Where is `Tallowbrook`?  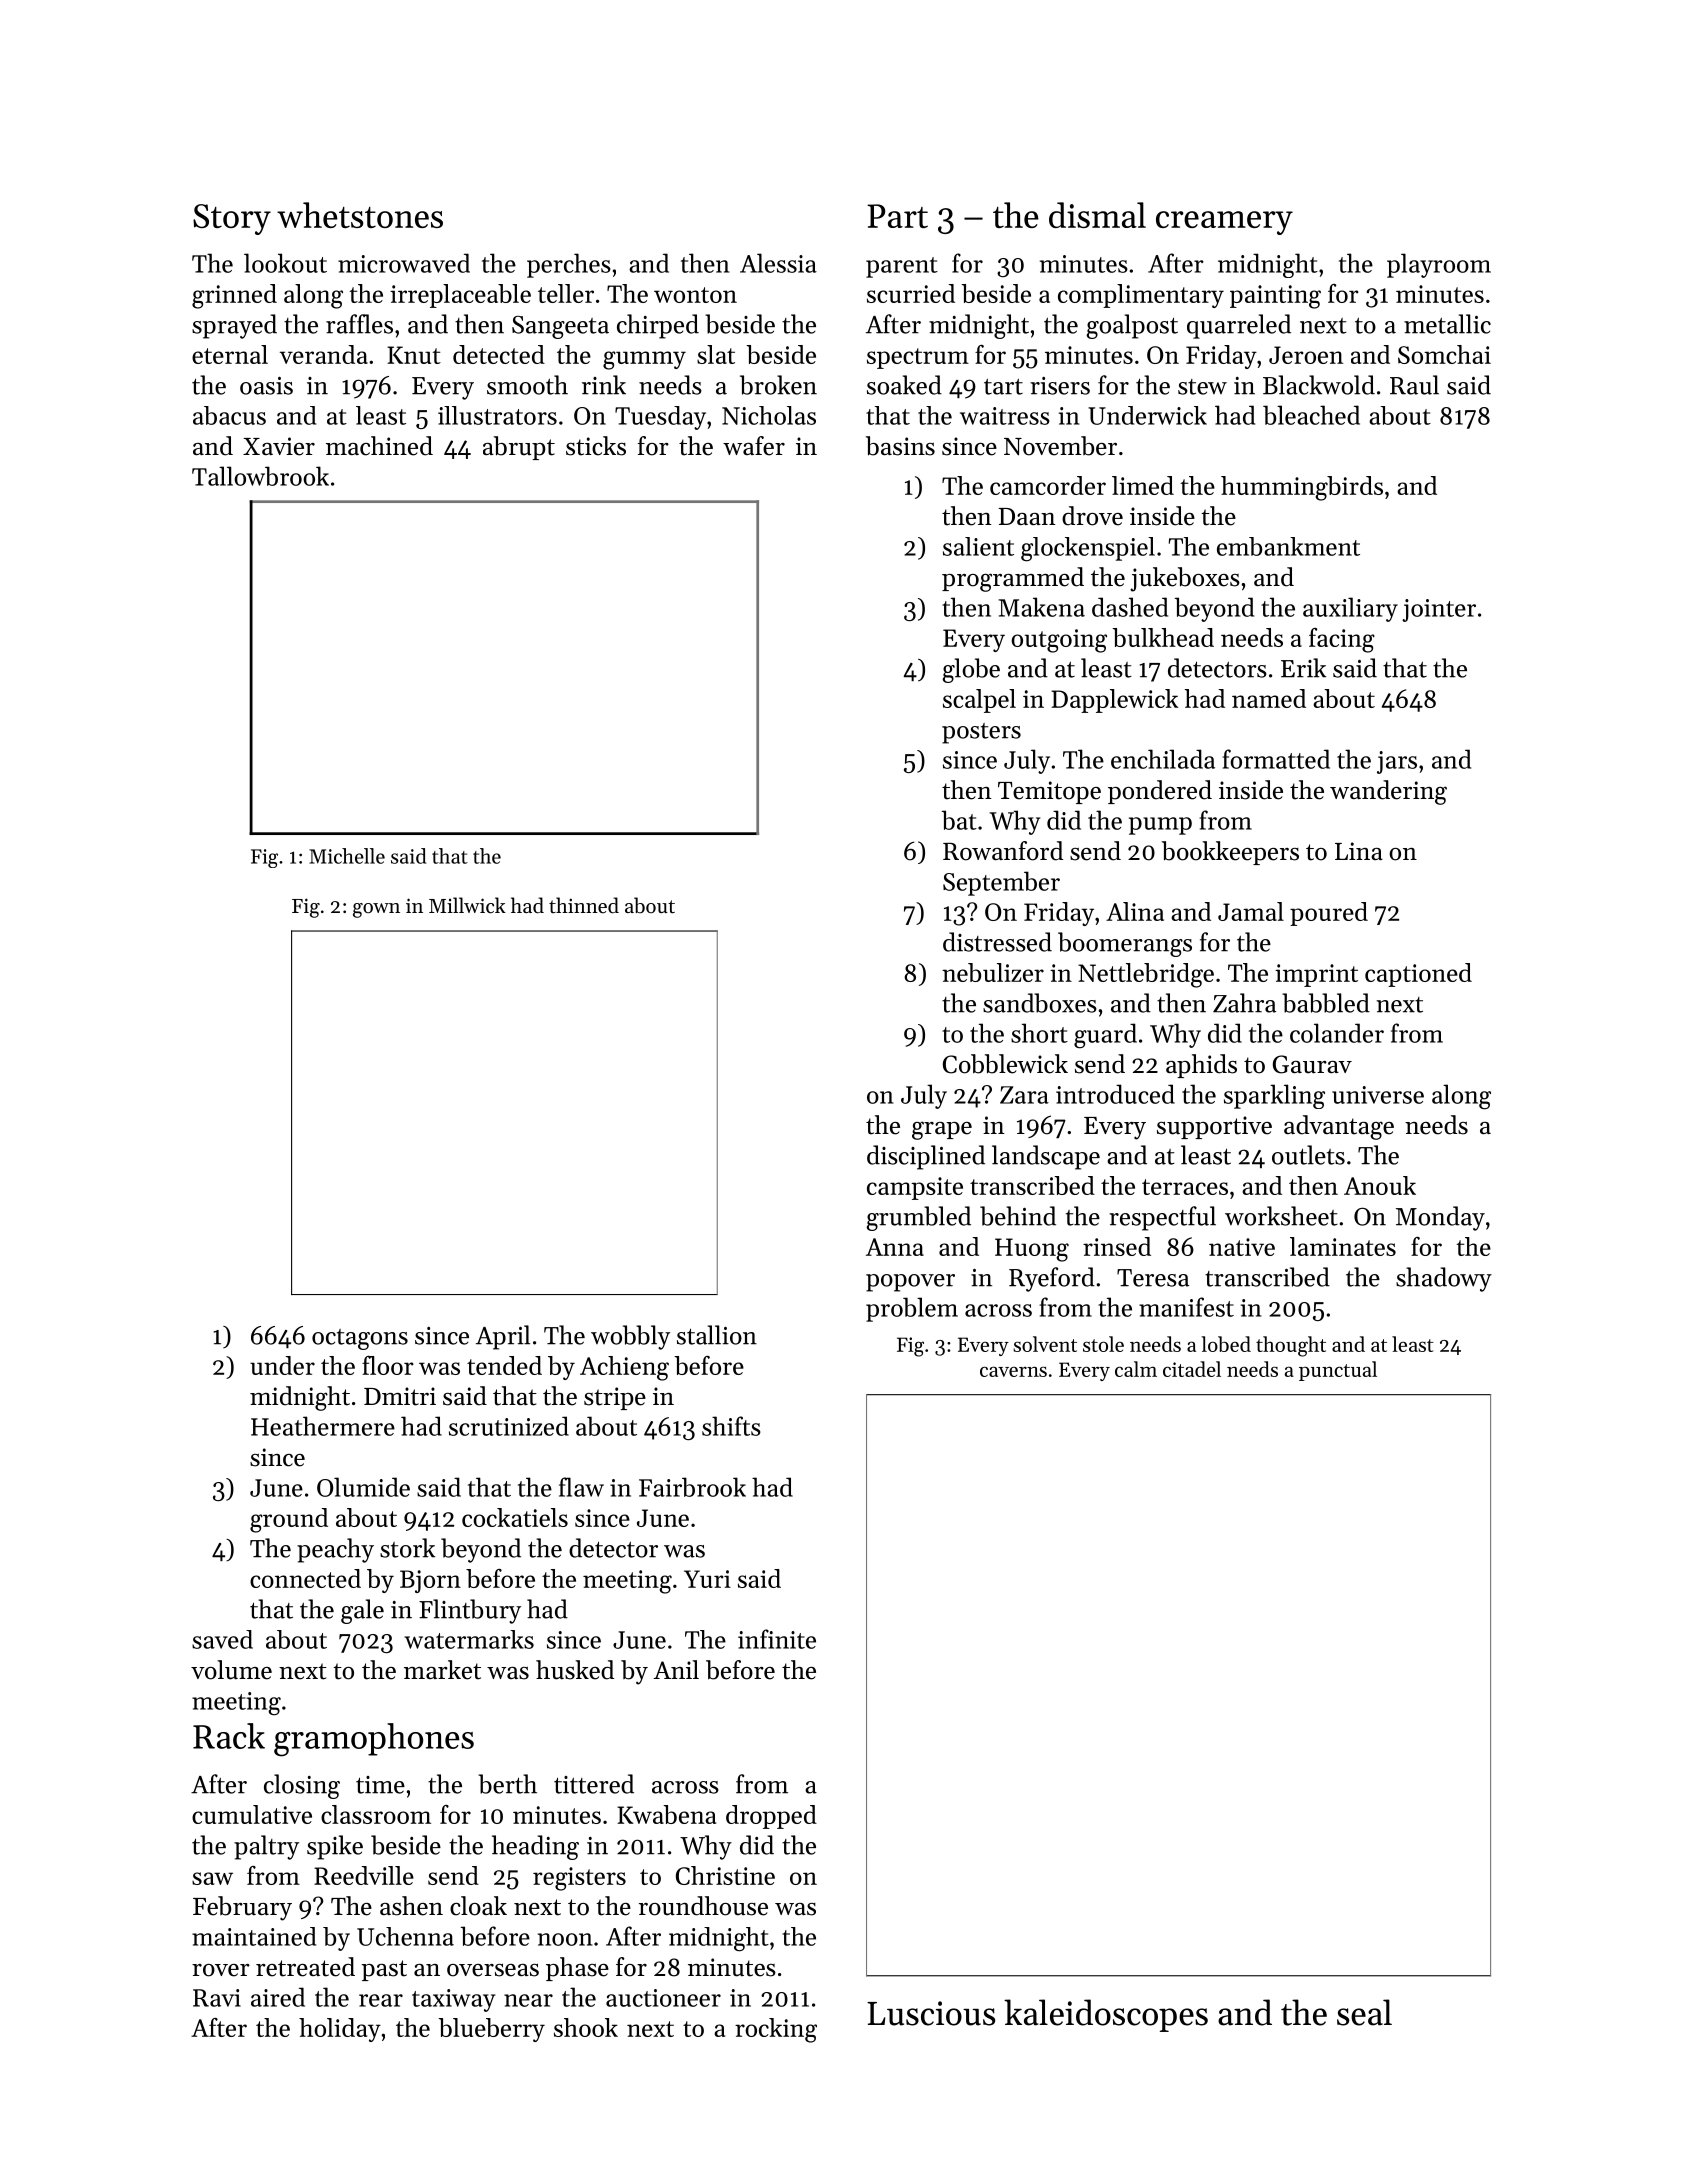
Tallowbrook is located at coordinates (260, 476).
